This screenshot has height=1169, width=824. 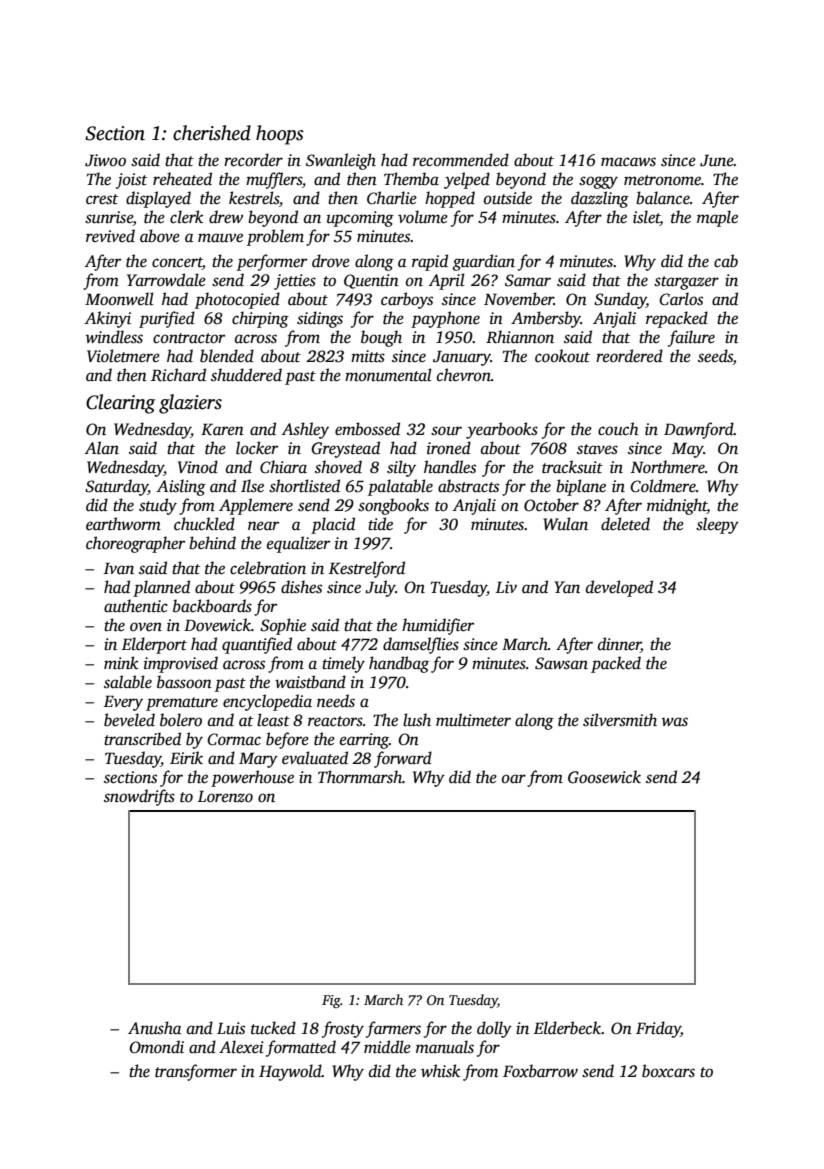 What do you see at coordinates (196, 1072) in the screenshot?
I see `transformer` at bounding box center [196, 1072].
